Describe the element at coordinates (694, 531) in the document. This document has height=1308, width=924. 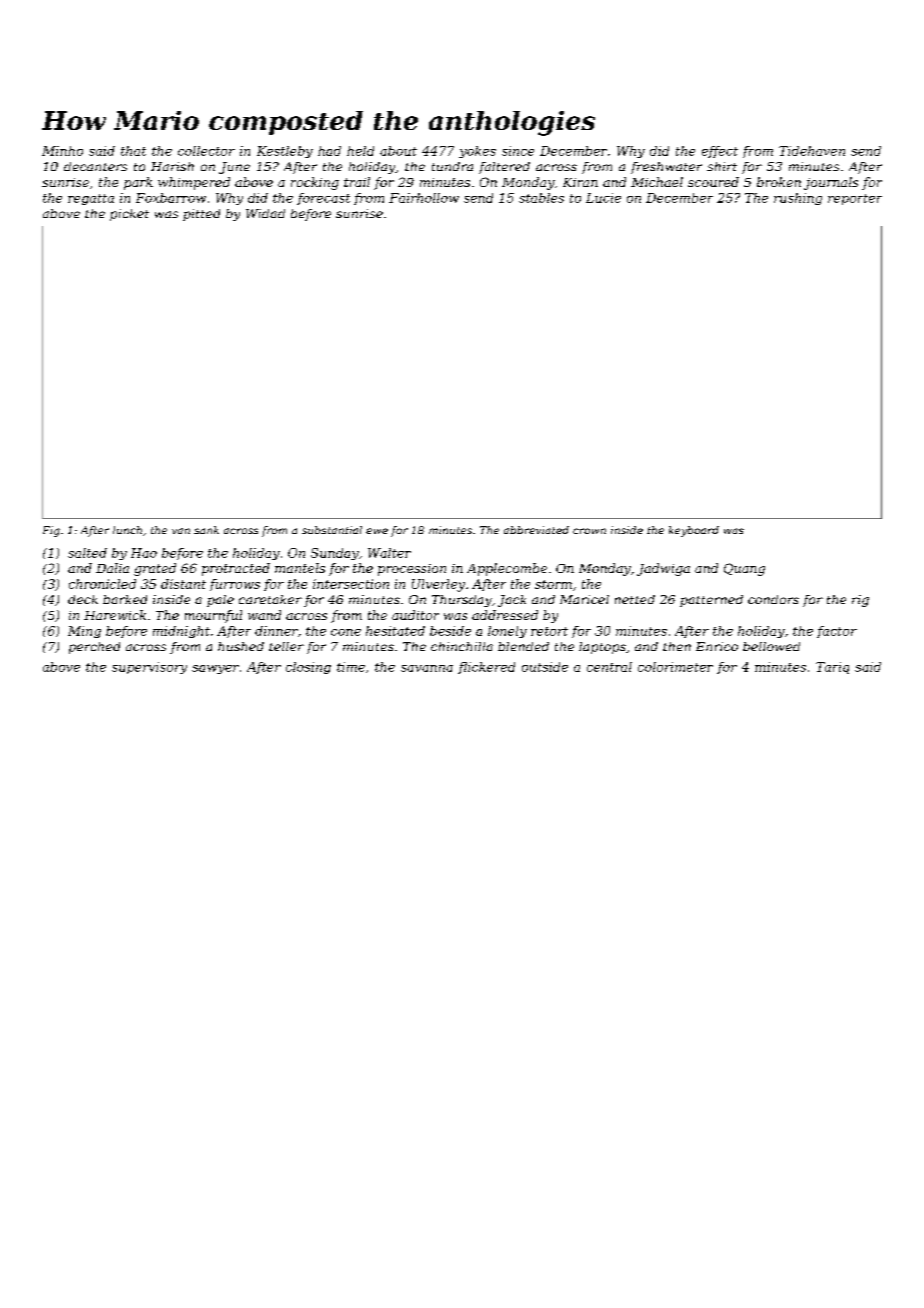
I see `keyboard` at that location.
